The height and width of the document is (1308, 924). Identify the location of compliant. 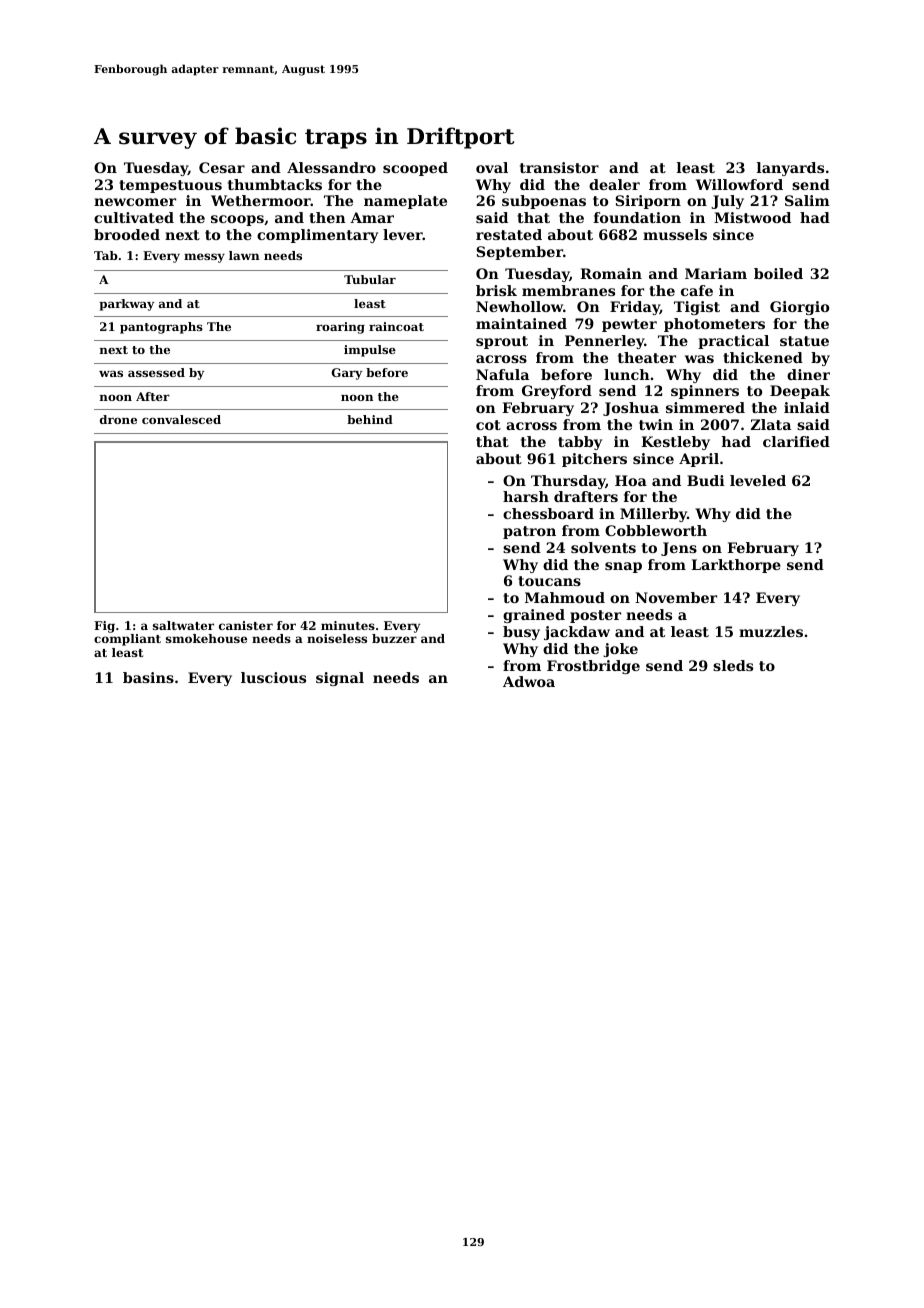
(127, 640).
